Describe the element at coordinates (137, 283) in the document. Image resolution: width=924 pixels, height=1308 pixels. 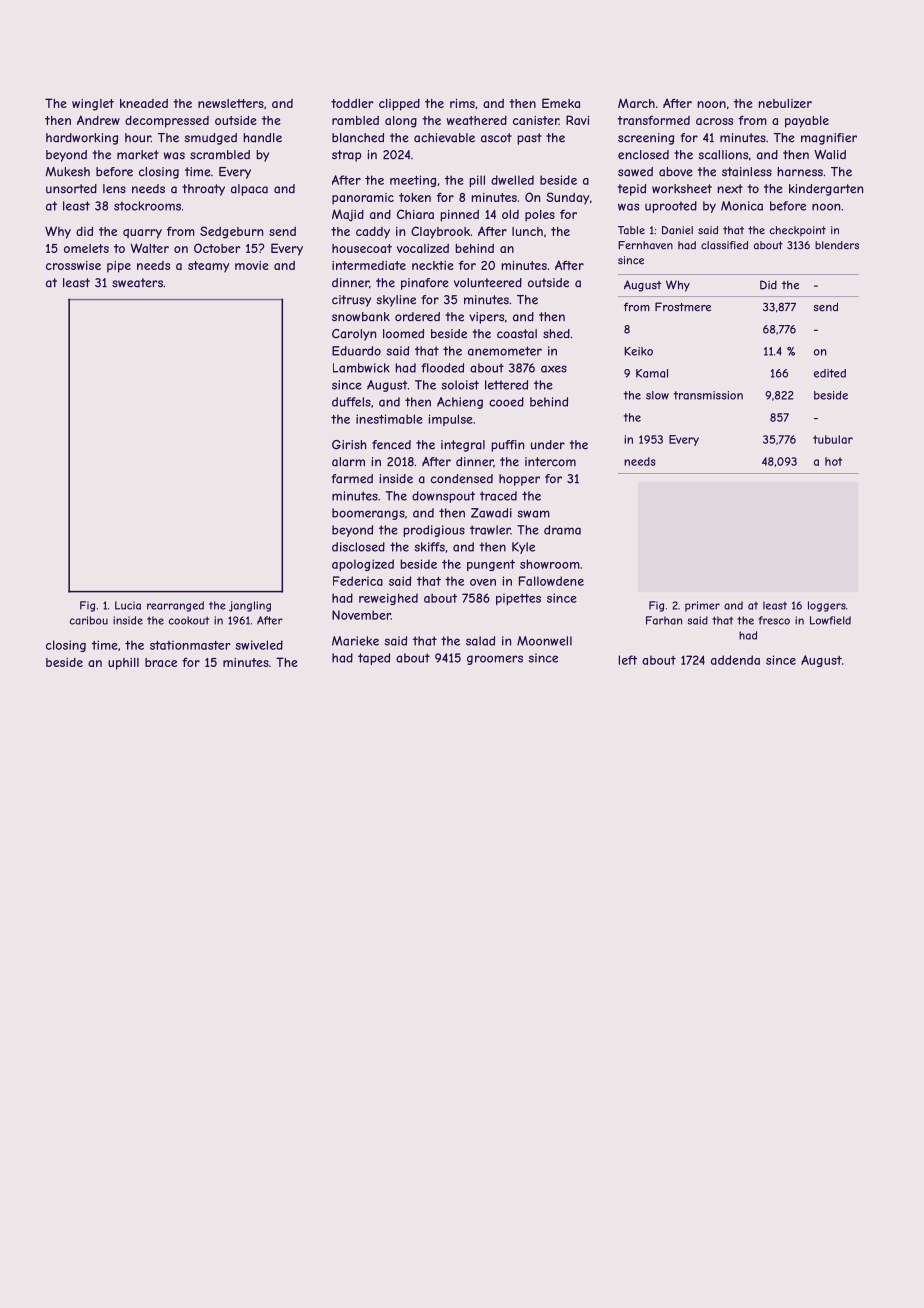
I see `sweaters` at that location.
